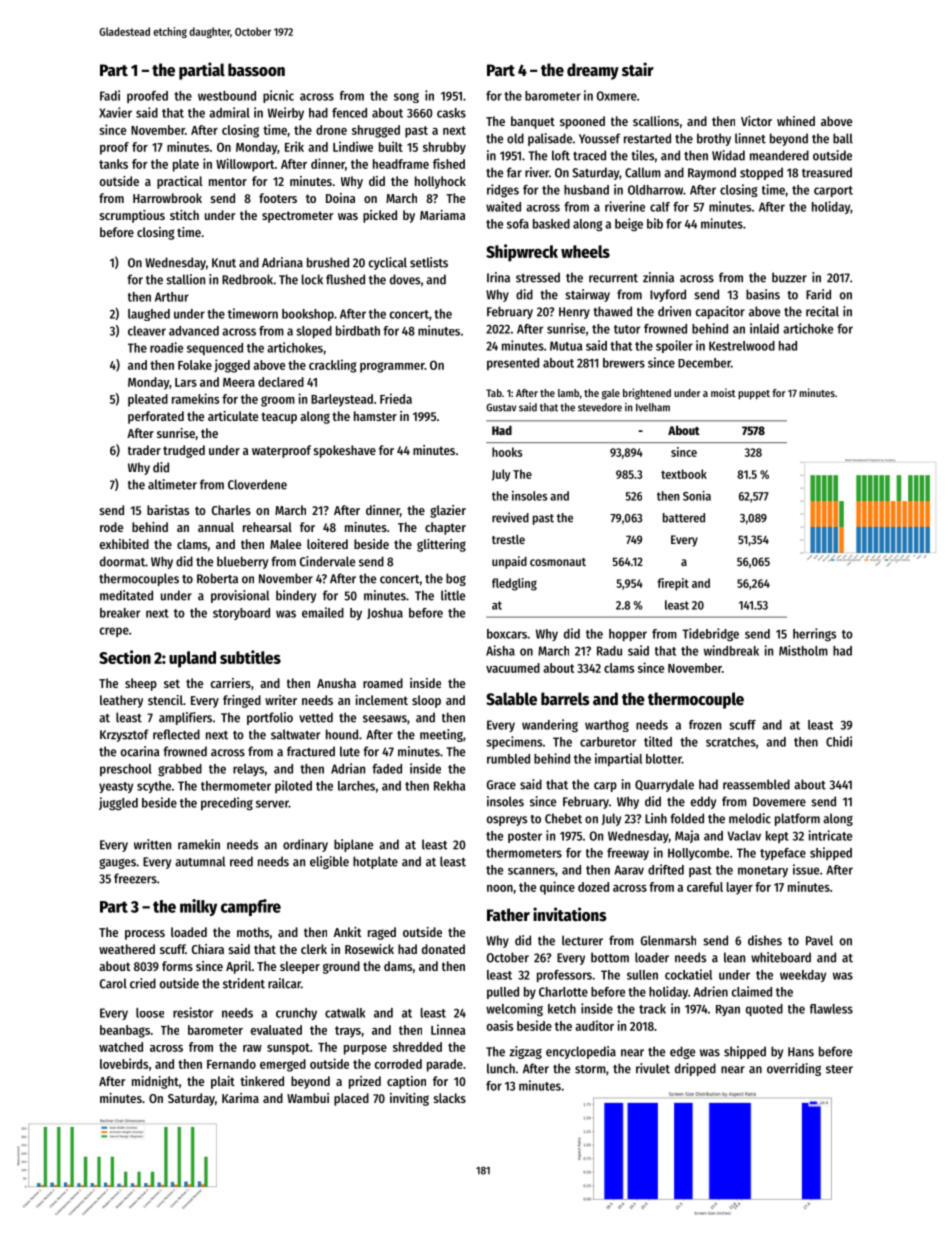 This image has height=1233, width=952. Describe the element at coordinates (110, 95) in the image. I see `Fadi` at that location.
